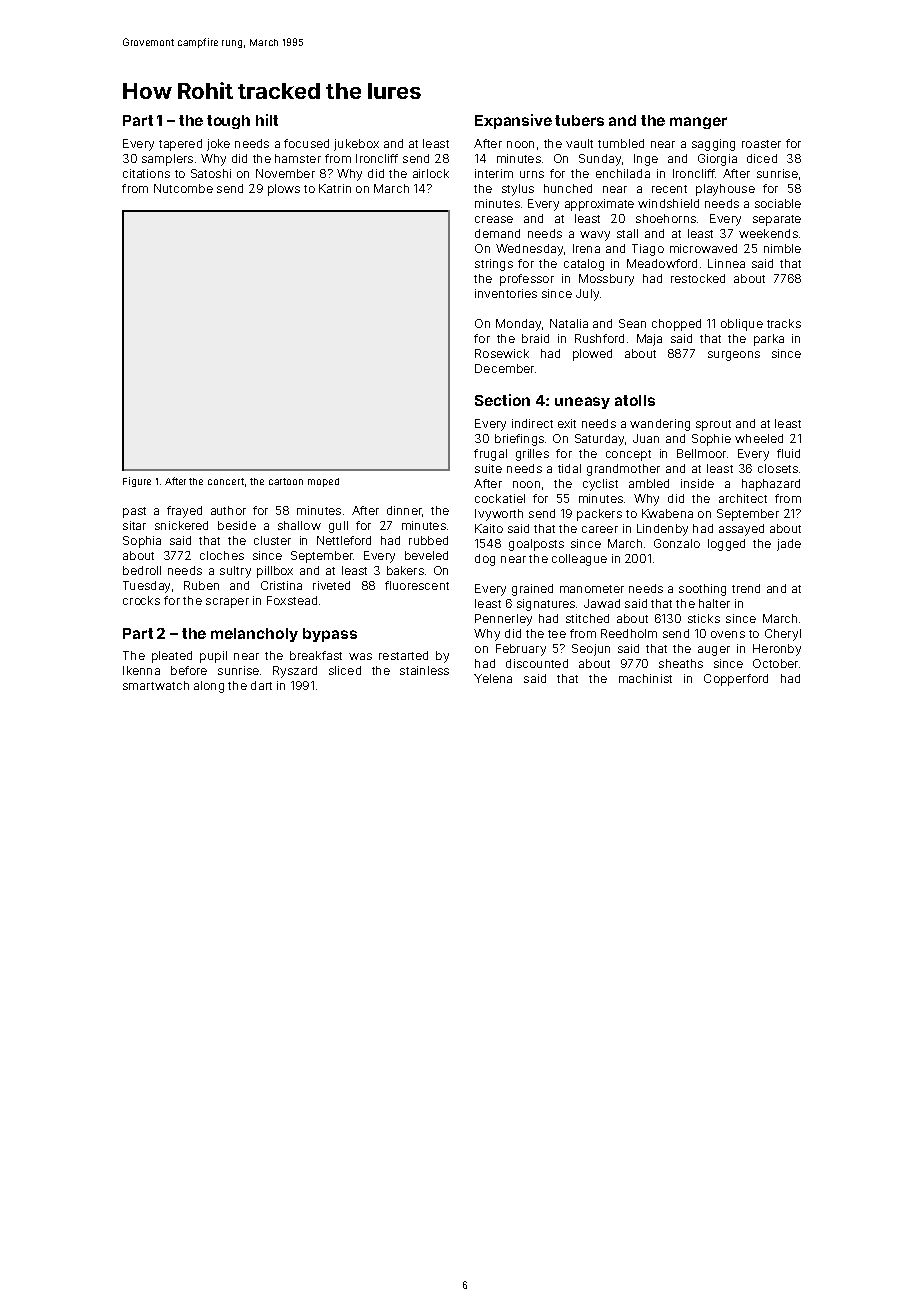  I want to click on inventories, so click(506, 293).
